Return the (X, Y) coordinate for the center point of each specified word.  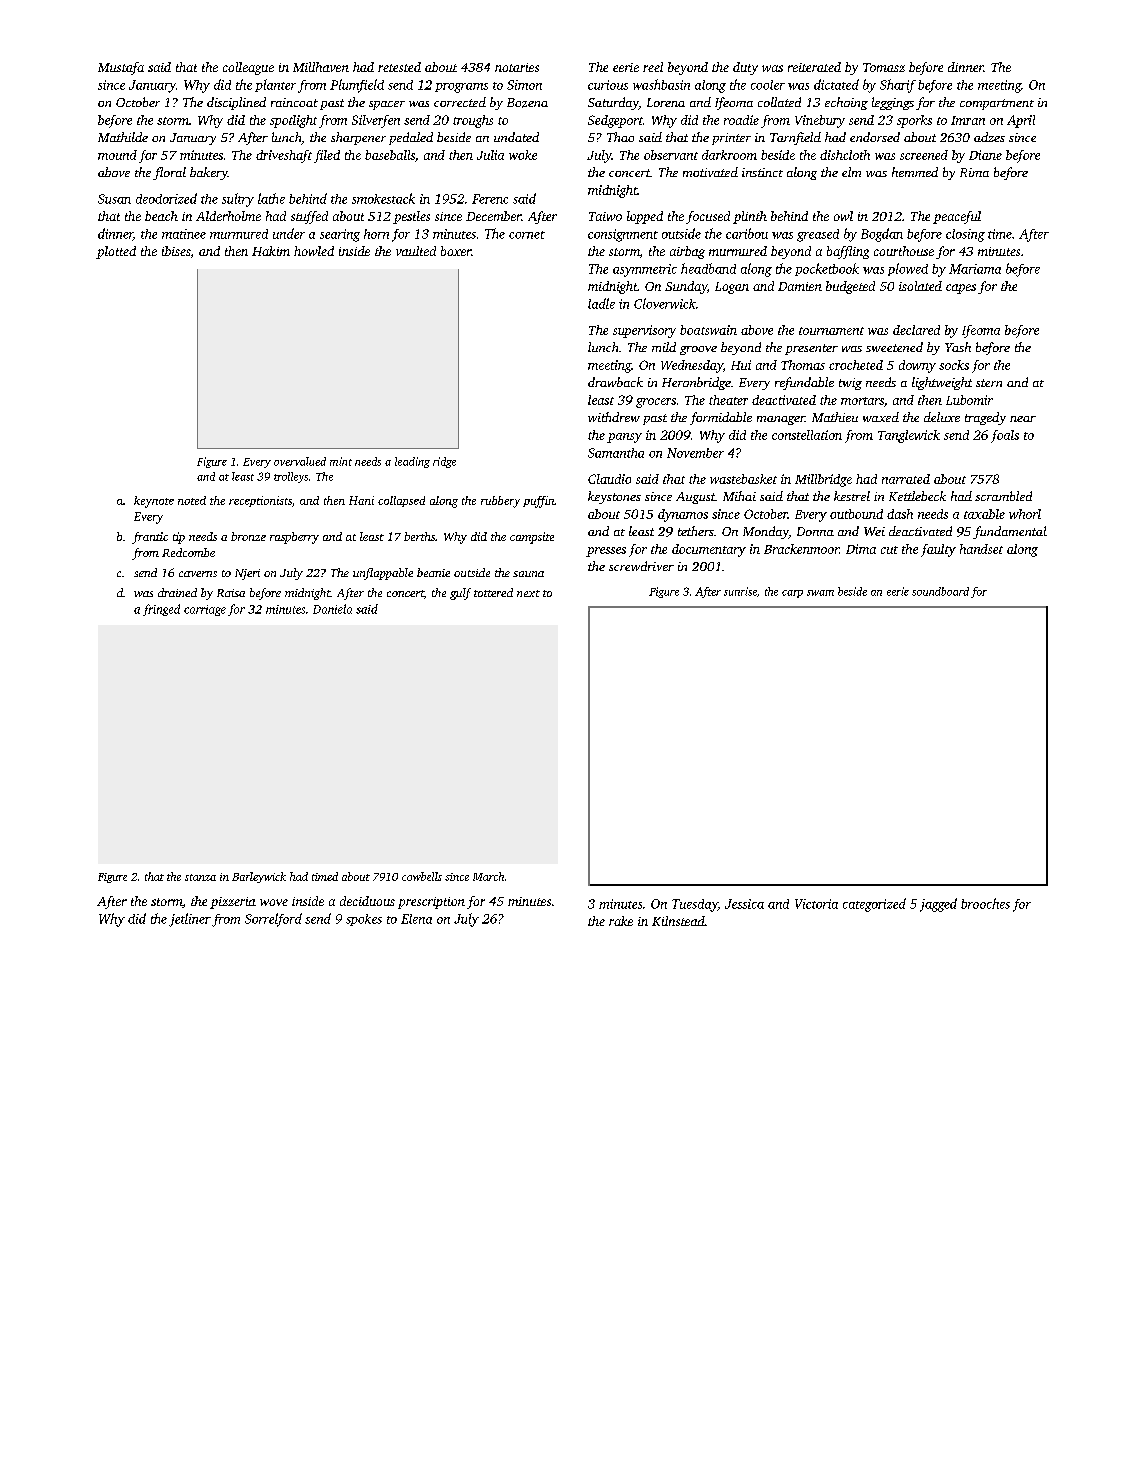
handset (981, 549)
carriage (205, 610)
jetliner (190, 920)
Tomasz (884, 67)
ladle (601, 303)
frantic (150, 538)
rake (621, 921)
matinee (184, 234)
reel (653, 67)
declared (916, 330)
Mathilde (123, 137)
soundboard (940, 591)
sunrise (740, 591)
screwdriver (641, 566)
